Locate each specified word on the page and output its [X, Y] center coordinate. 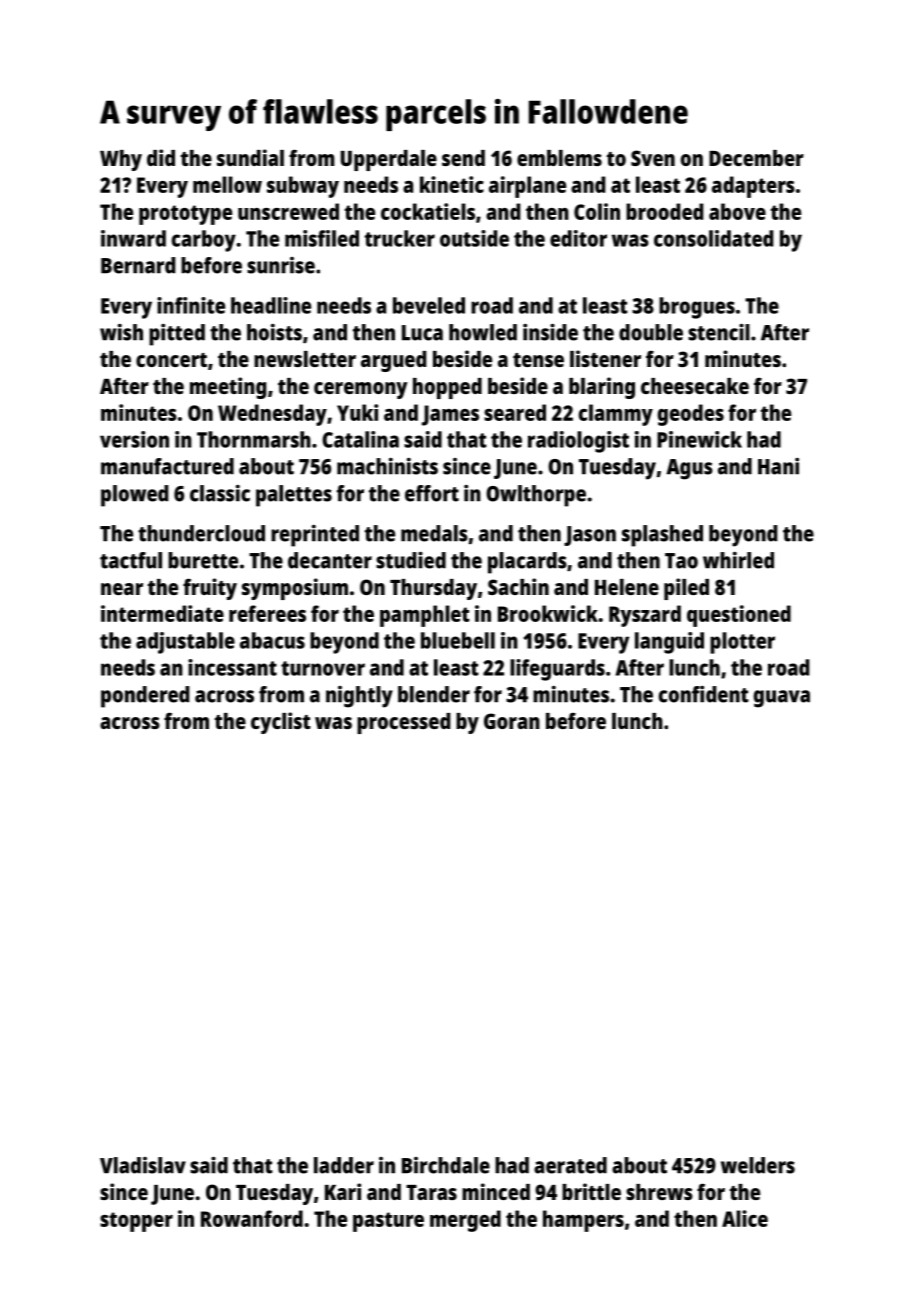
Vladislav [143, 1165]
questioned [739, 616]
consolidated [714, 238]
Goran [512, 721]
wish [121, 332]
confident [704, 694]
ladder [344, 1165]
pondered [145, 697]
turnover [323, 668]
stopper [136, 1222]
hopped [447, 388]
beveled [429, 305]
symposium [295, 589]
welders [758, 1165]
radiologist [578, 442]
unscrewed [288, 211]
